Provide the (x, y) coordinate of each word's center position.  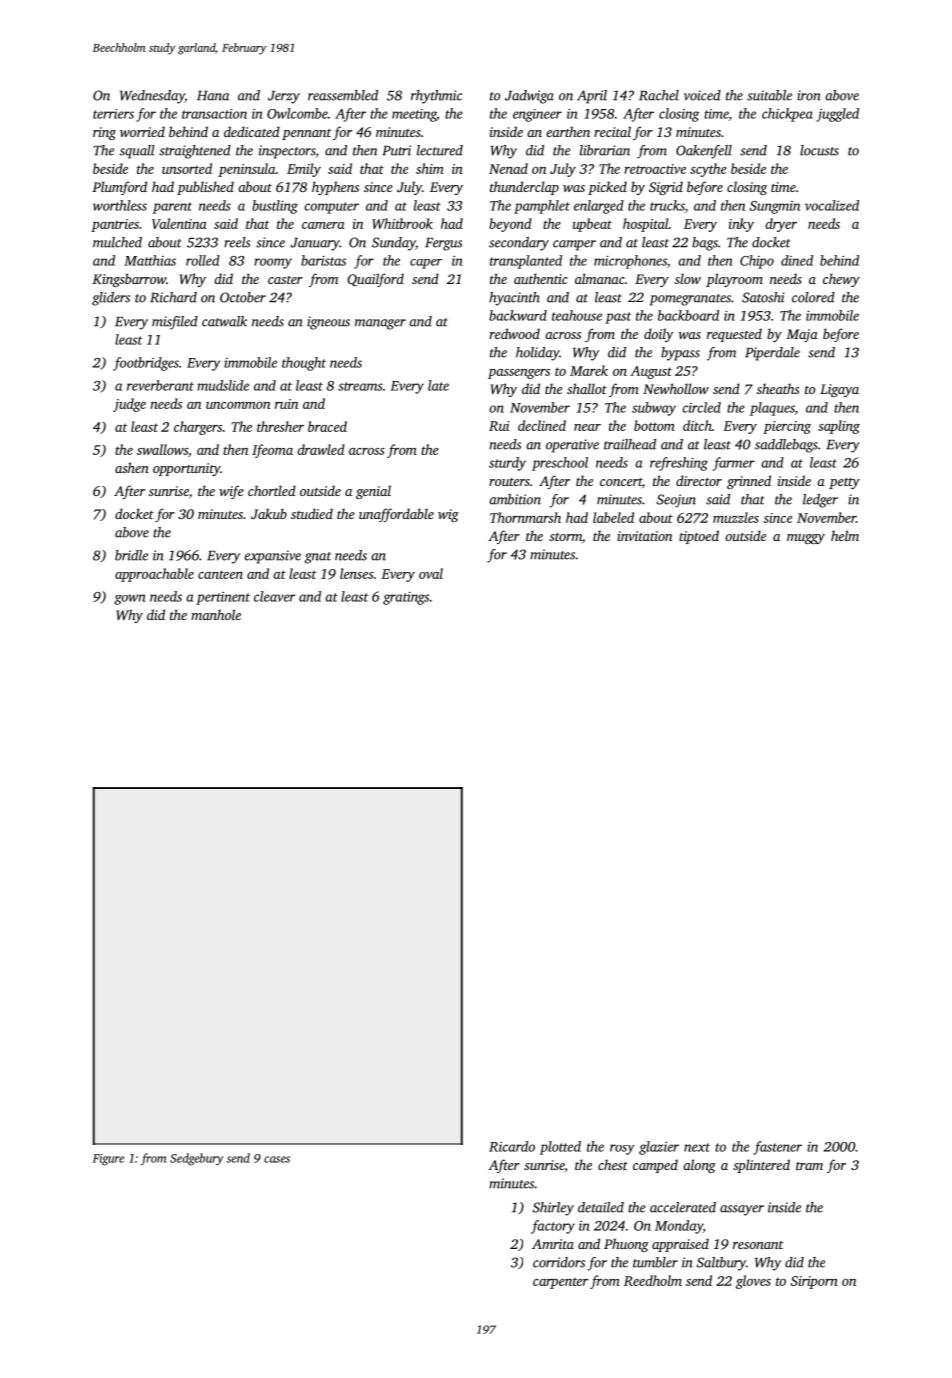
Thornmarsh (525, 517)
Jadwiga (529, 97)
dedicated (252, 131)
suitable (769, 95)
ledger (820, 501)
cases (277, 1159)
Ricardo (512, 1146)
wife (231, 492)
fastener (777, 1148)
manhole (216, 614)
